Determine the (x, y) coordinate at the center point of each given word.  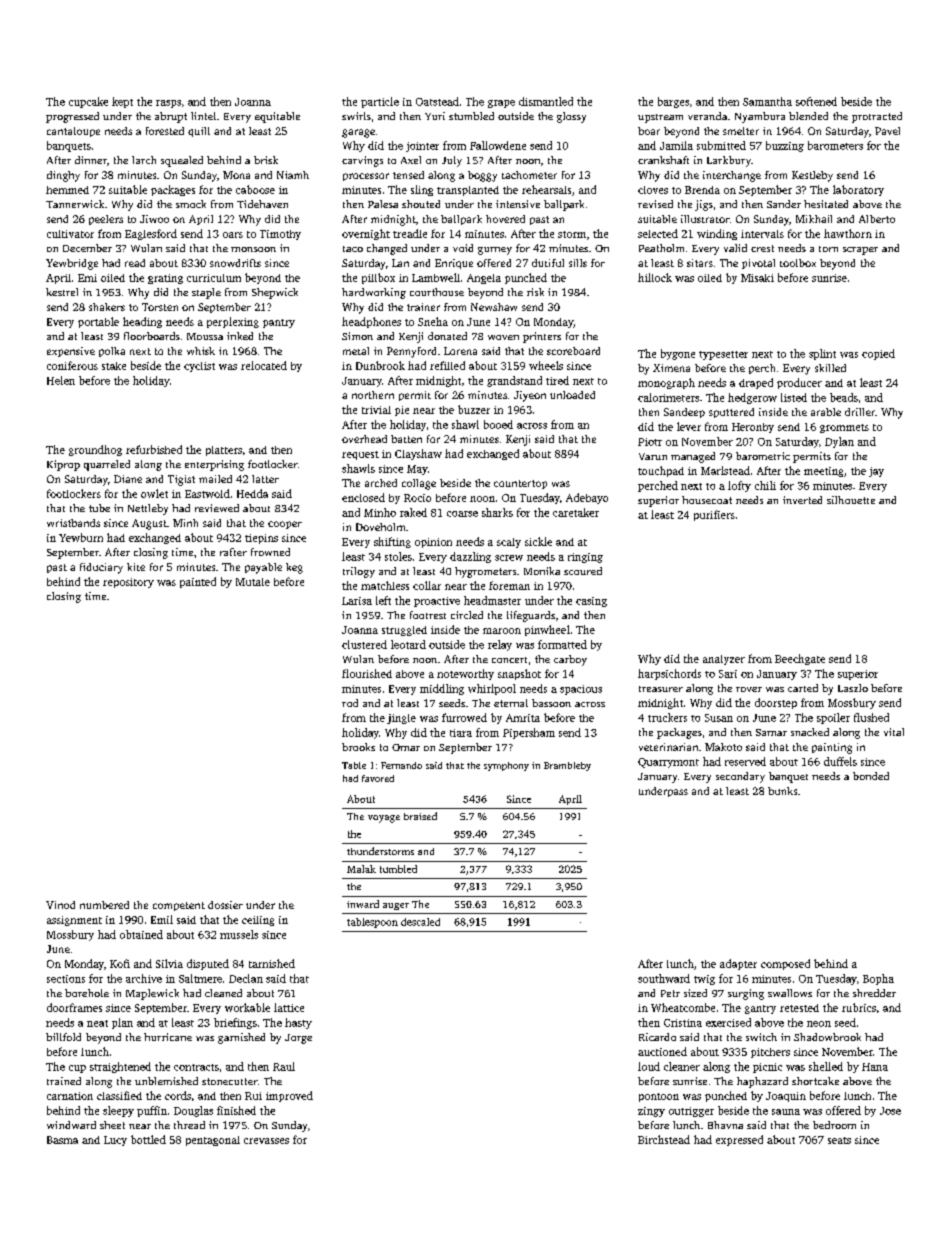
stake (114, 366)
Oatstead (437, 101)
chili (765, 485)
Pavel (887, 131)
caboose (255, 189)
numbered (104, 905)
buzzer (474, 409)
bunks (782, 791)
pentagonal (213, 1141)
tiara (461, 733)
